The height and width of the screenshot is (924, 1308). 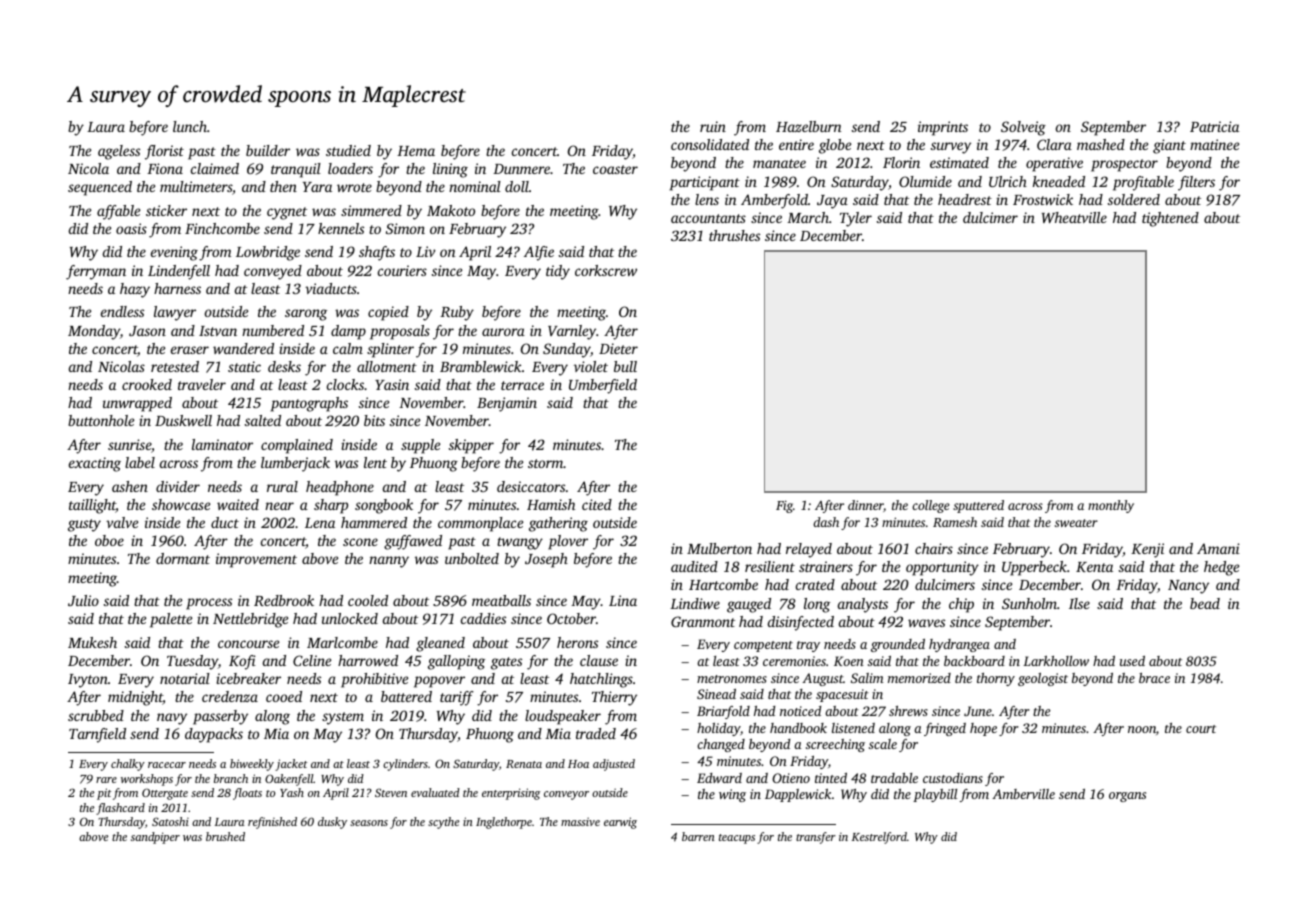 What do you see at coordinates (694, 566) in the screenshot?
I see `audited` at bounding box center [694, 566].
